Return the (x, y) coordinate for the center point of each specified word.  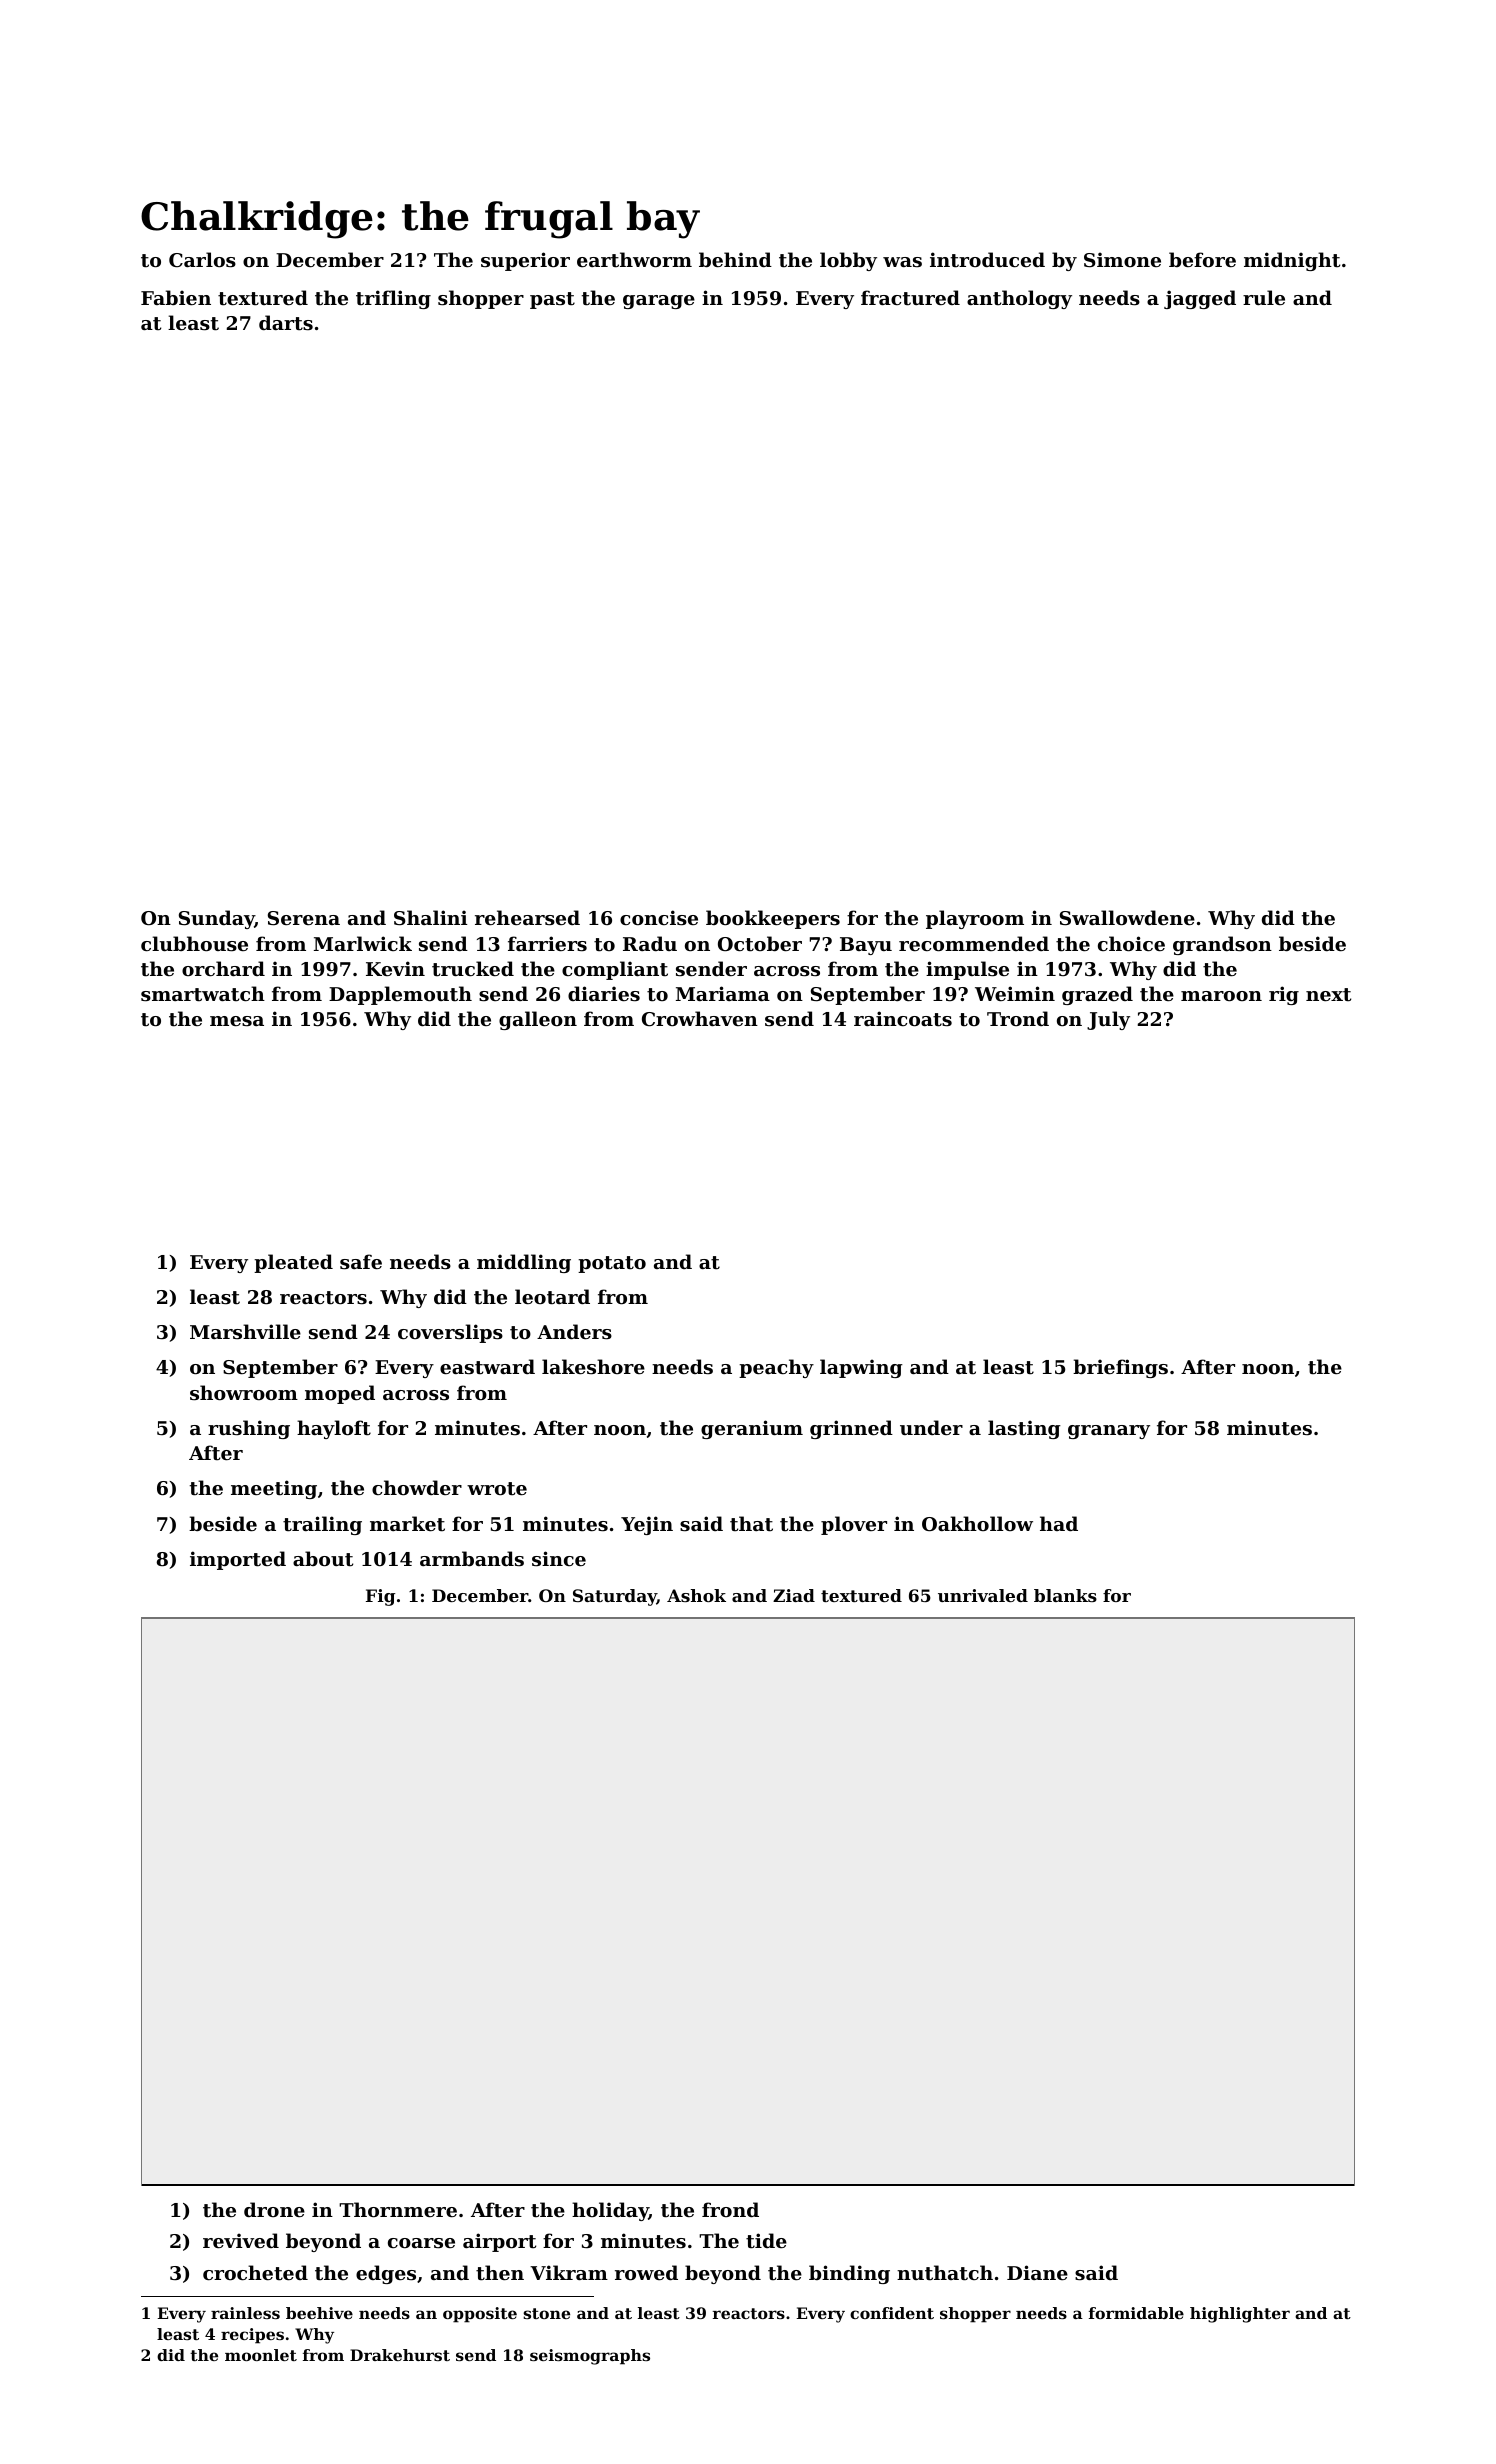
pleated (293, 1263)
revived (241, 2240)
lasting (1024, 1429)
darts (286, 323)
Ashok (696, 1595)
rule (1264, 297)
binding (849, 2274)
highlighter (1240, 2315)
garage (659, 302)
